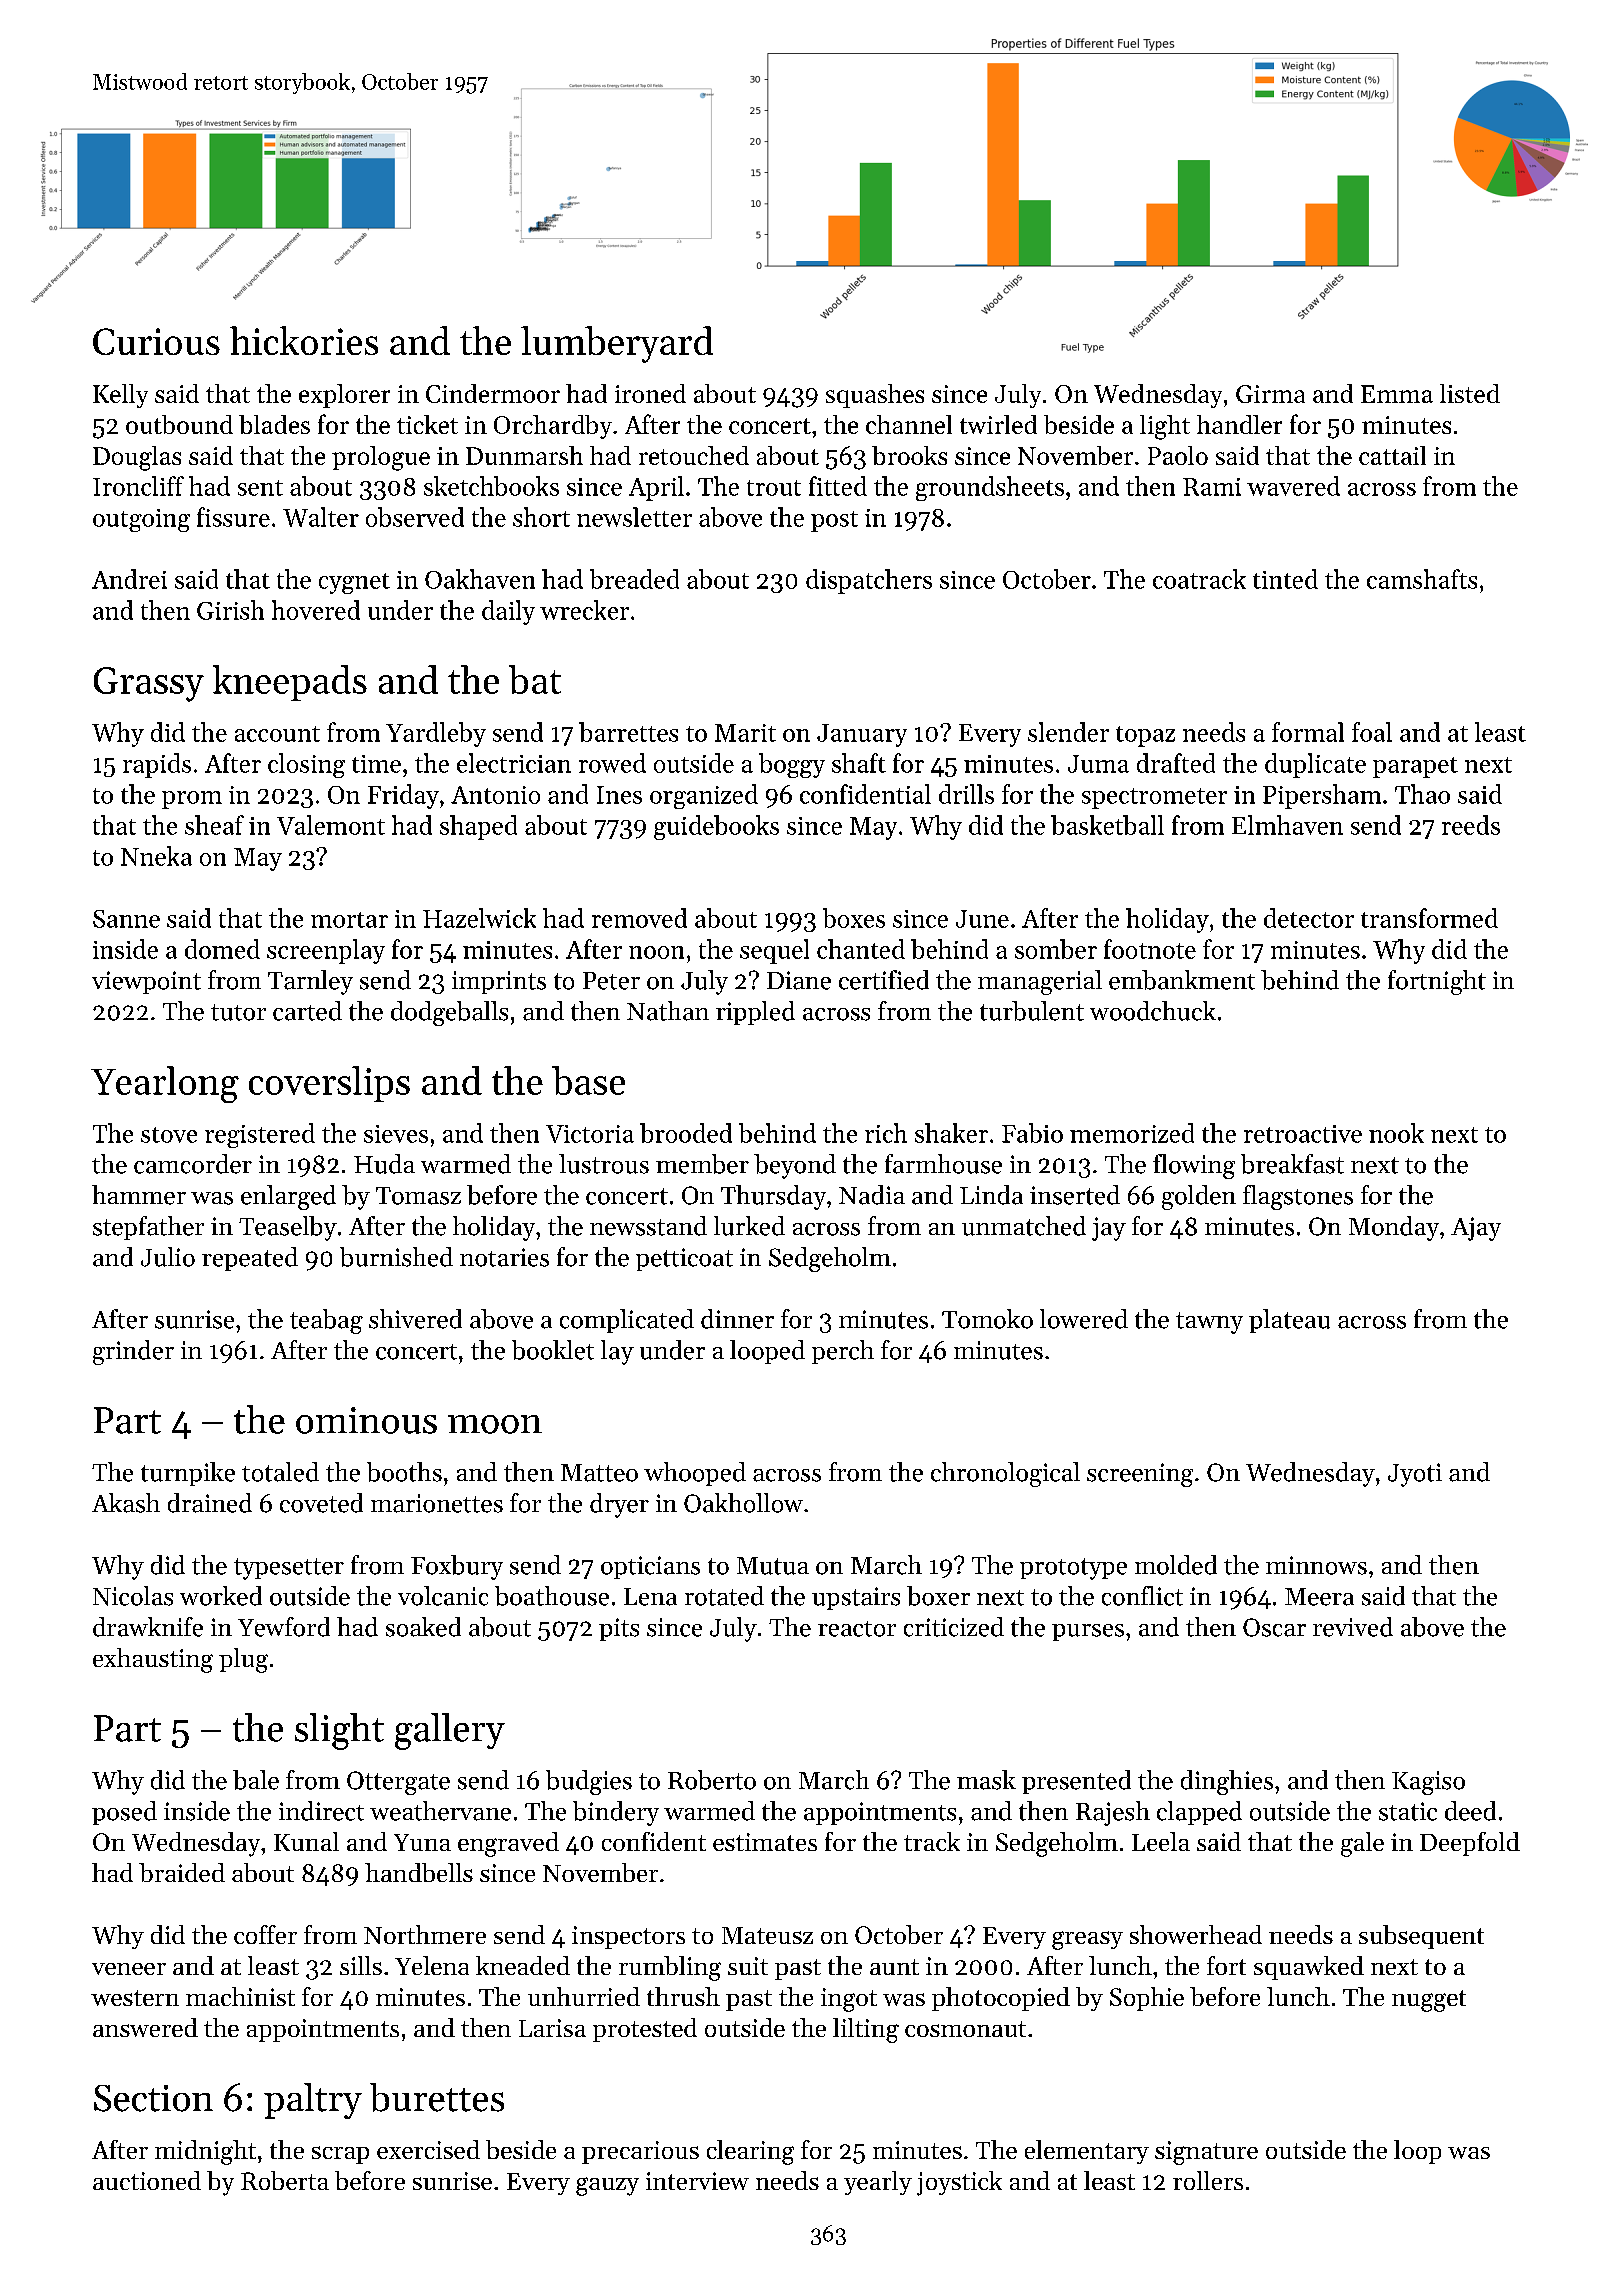  I want to click on Jyoti, so click(1415, 1475).
